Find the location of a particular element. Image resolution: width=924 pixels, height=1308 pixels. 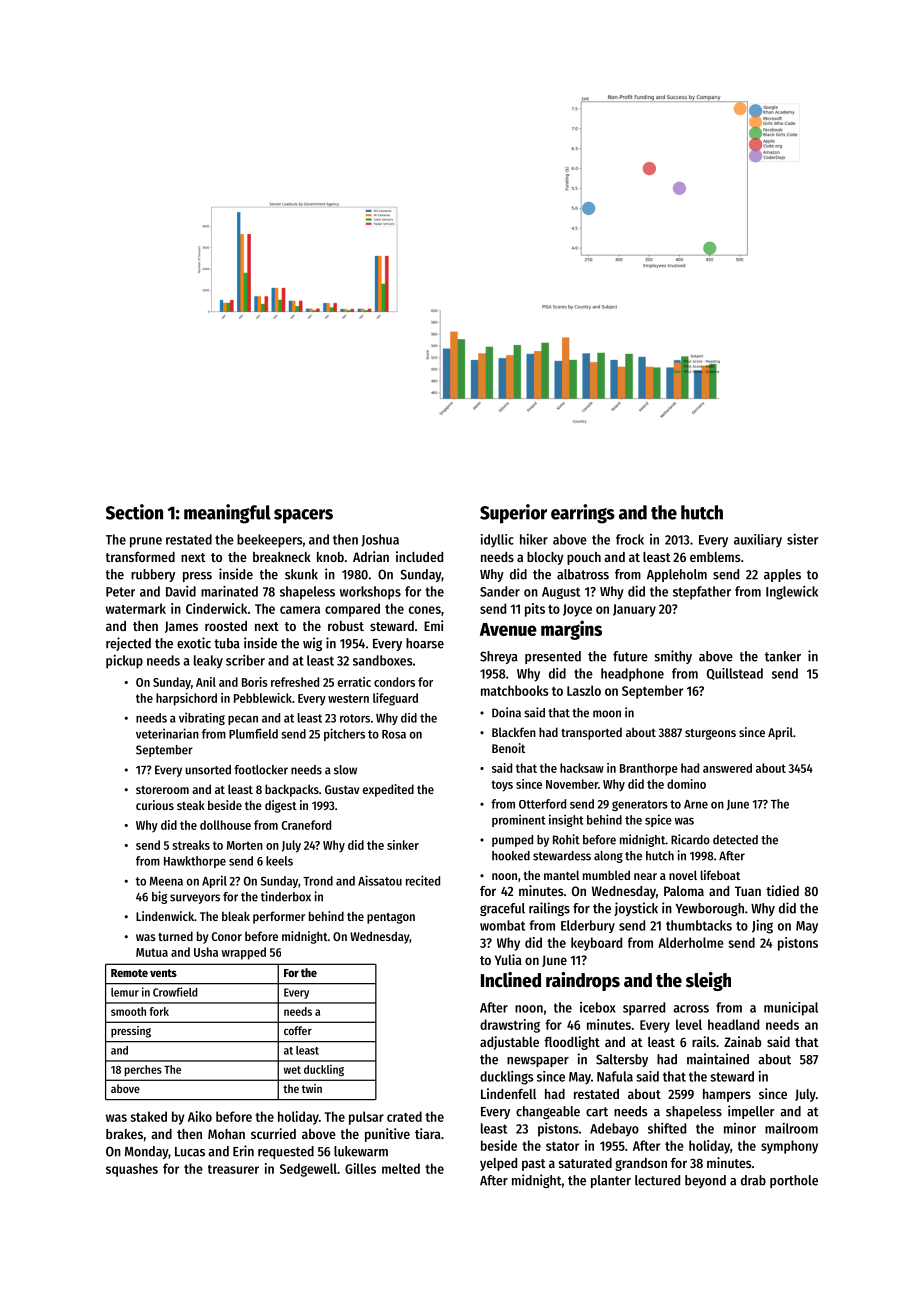

surveyors is located at coordinates (195, 899).
